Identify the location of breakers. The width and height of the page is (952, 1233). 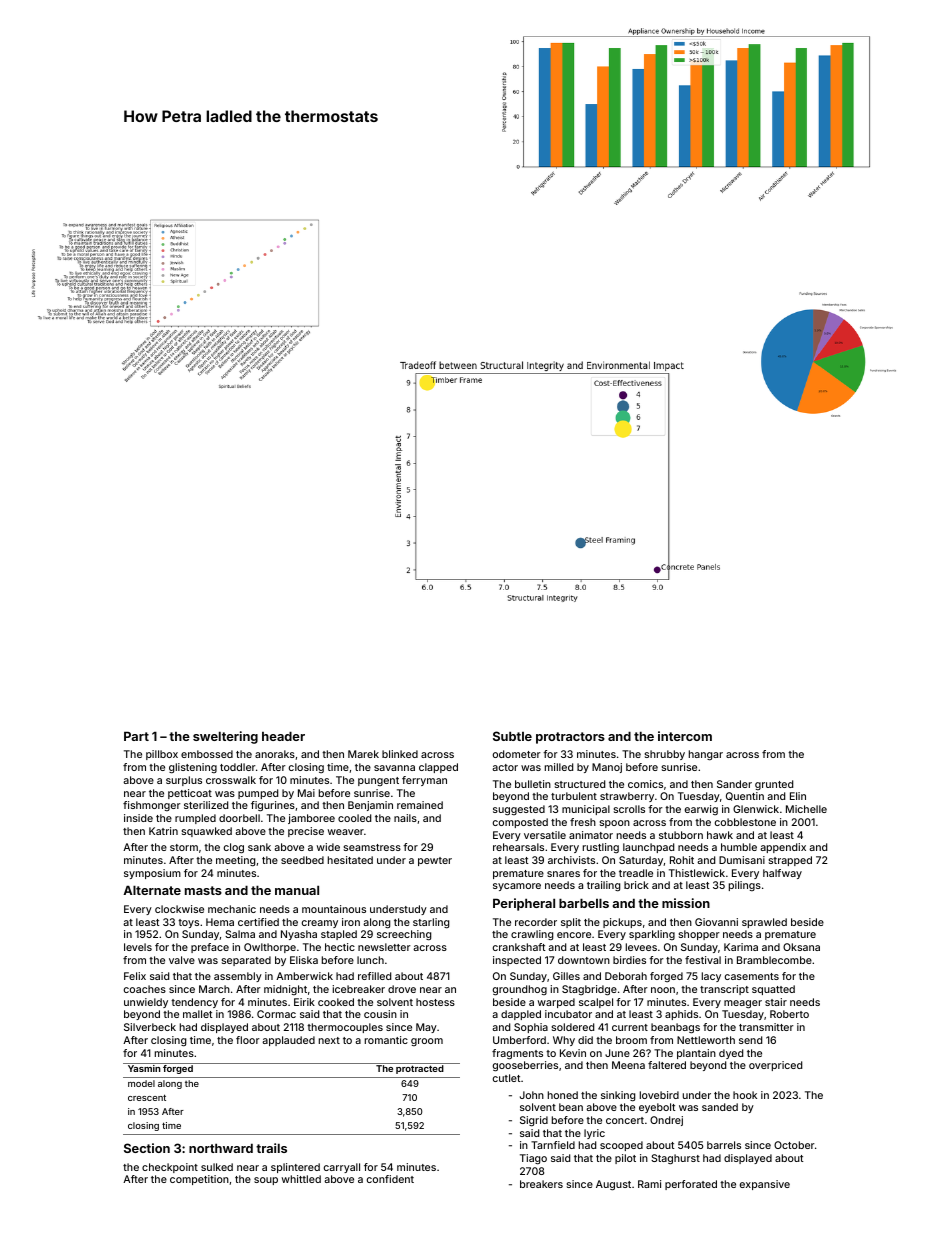
(541, 1184).
